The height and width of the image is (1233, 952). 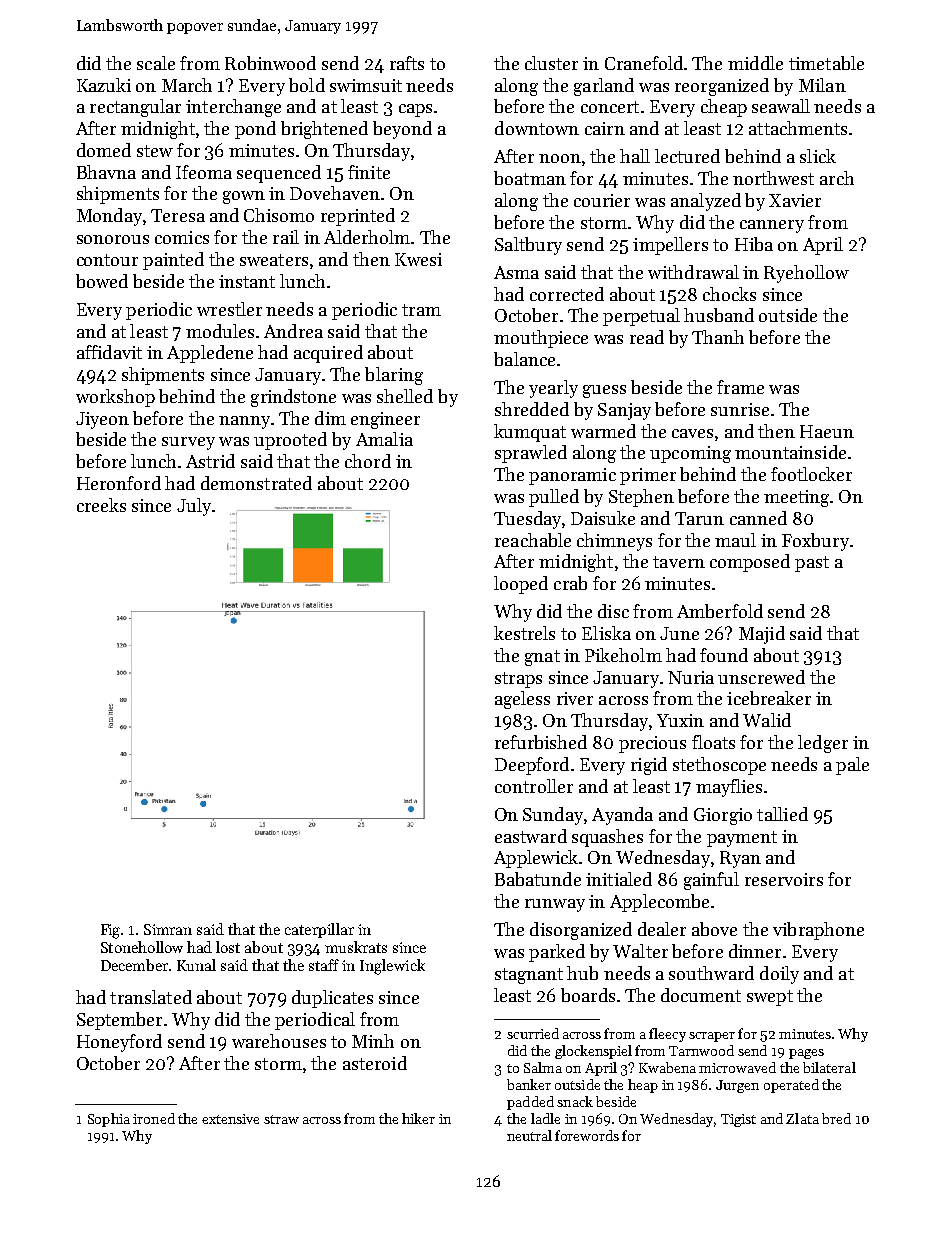 What do you see at coordinates (104, 85) in the image?
I see `Kazuki` at bounding box center [104, 85].
